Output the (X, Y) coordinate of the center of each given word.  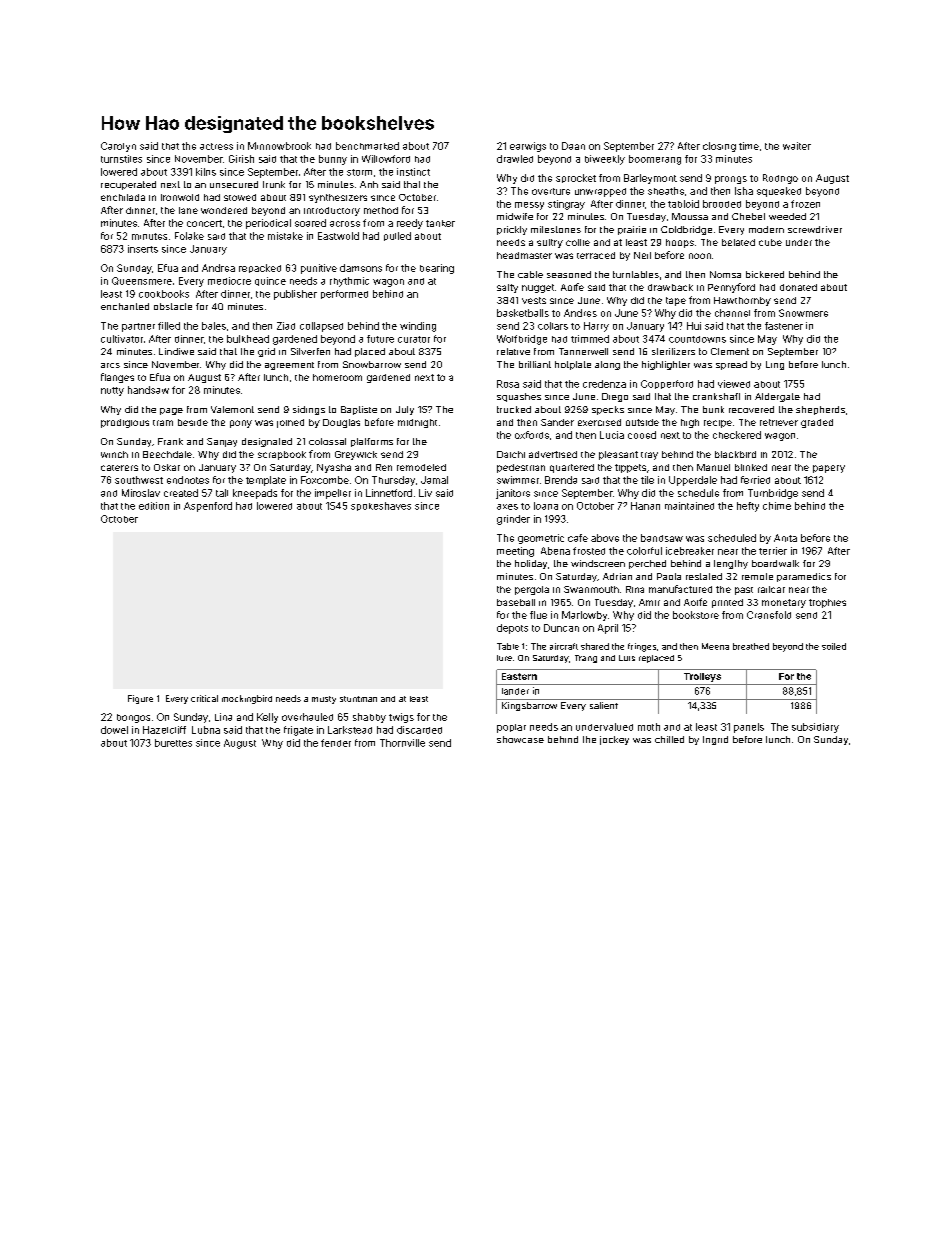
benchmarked (367, 146)
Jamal (434, 480)
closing (719, 147)
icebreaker (690, 551)
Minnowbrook (279, 146)
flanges (117, 378)
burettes (173, 743)
